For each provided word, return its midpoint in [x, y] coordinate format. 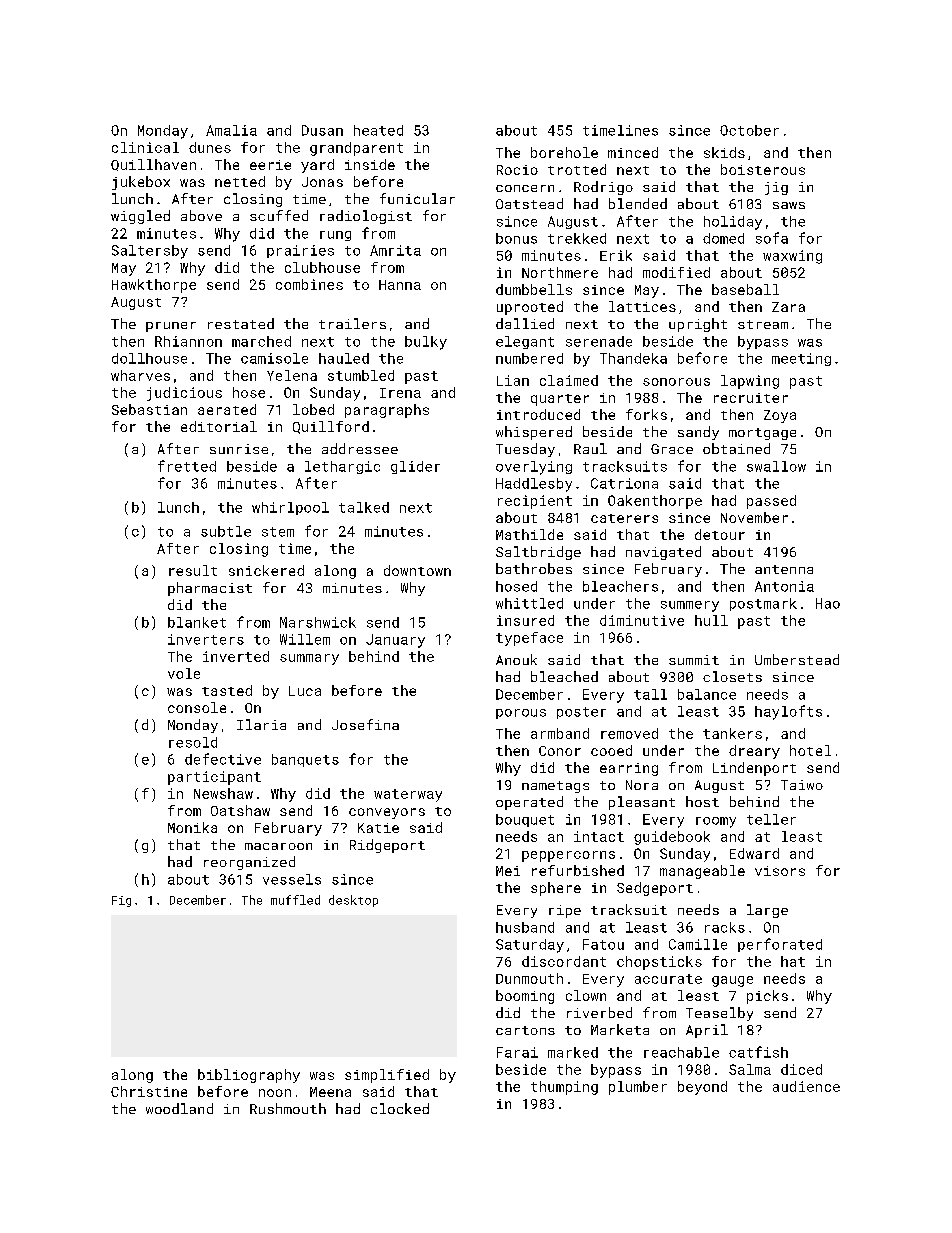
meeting [801, 359]
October [749, 130]
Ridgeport [387, 846]
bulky [426, 343]
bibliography [249, 1076]
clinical [145, 147]
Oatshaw [240, 810]
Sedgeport [655, 889]
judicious [184, 394]
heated [378, 130]
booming [525, 997]
